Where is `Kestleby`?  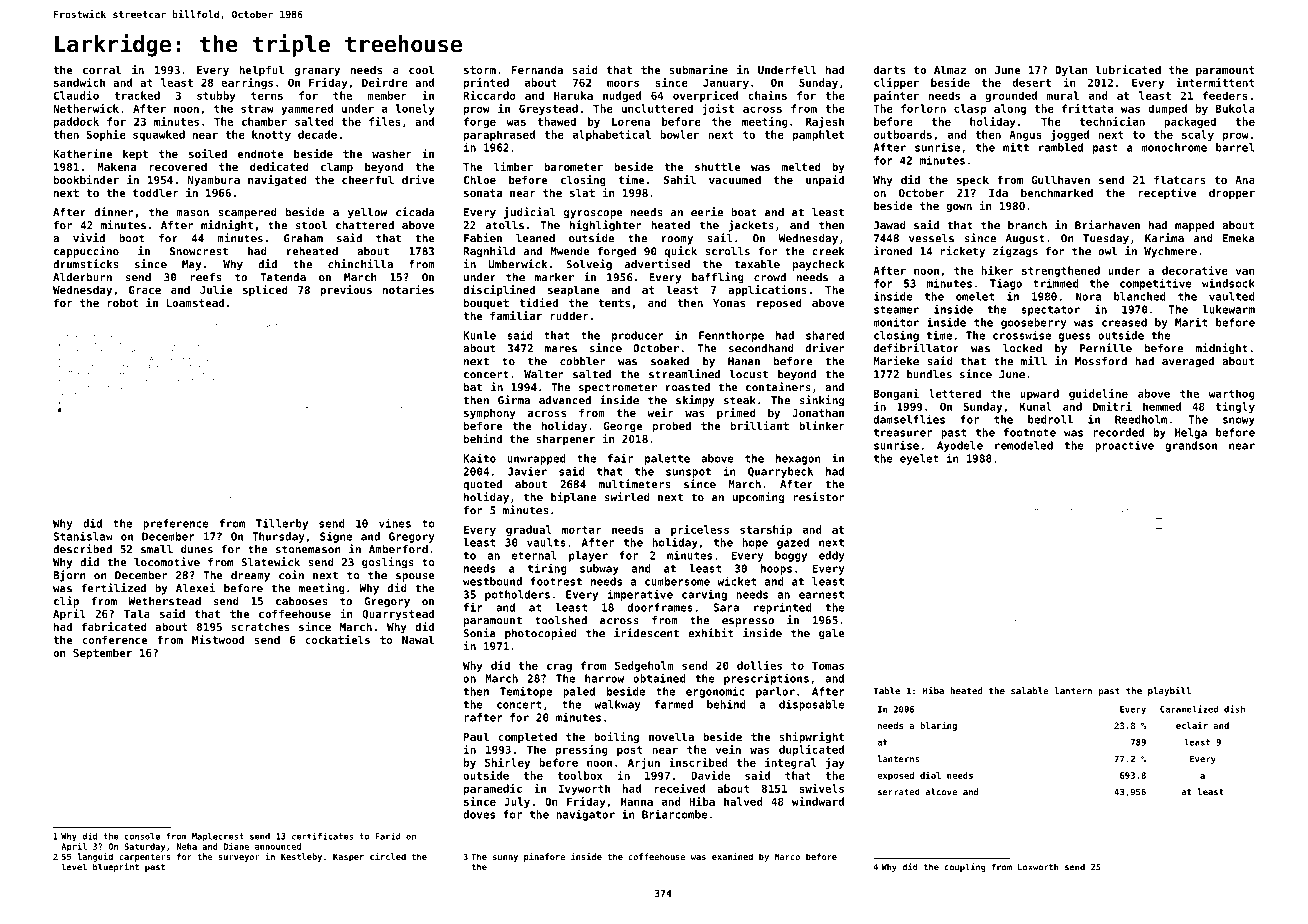 Kestleby is located at coordinates (301, 857).
